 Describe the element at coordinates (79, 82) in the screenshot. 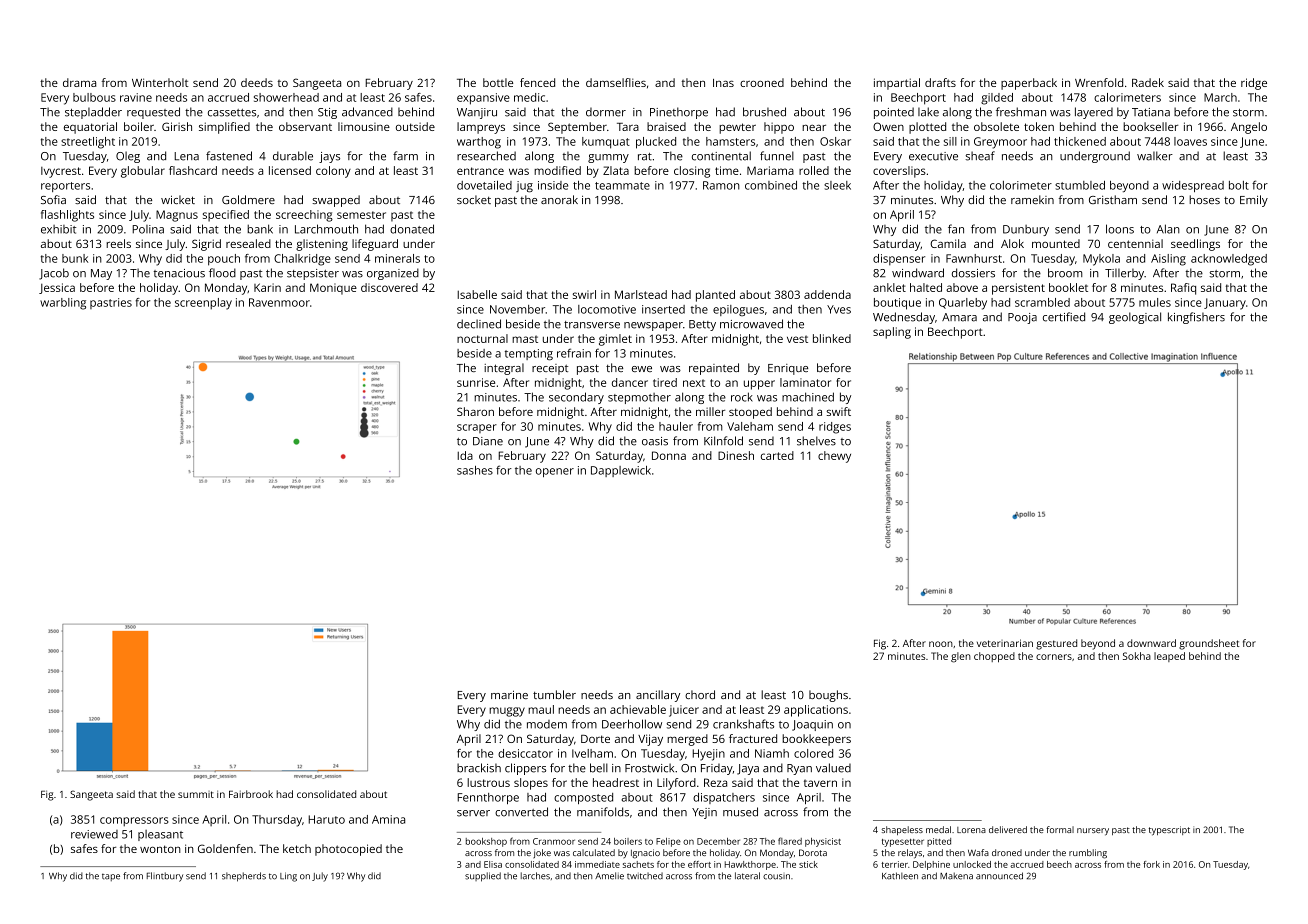

I see `drama` at that location.
